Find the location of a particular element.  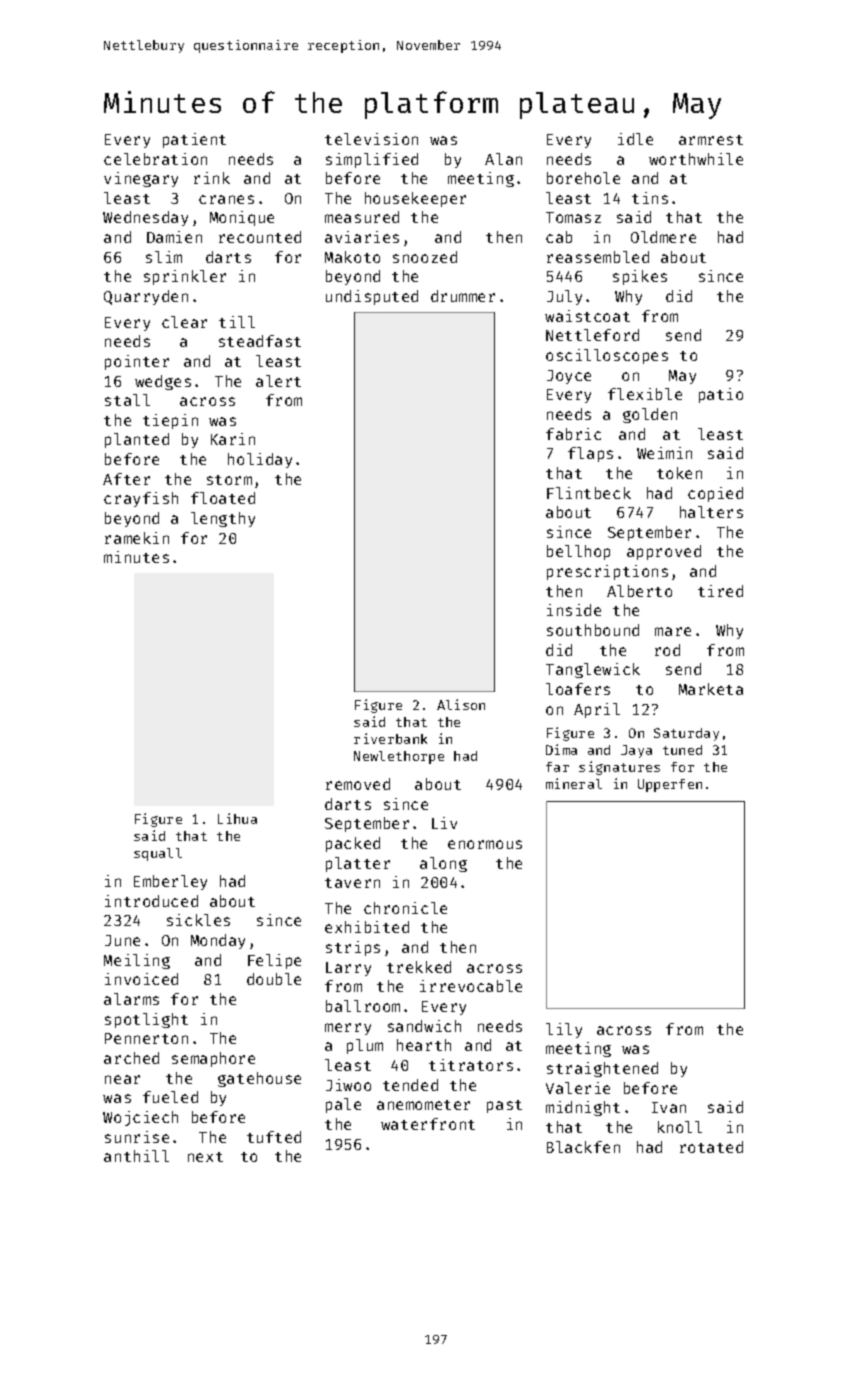

patient is located at coordinates (194, 140).
